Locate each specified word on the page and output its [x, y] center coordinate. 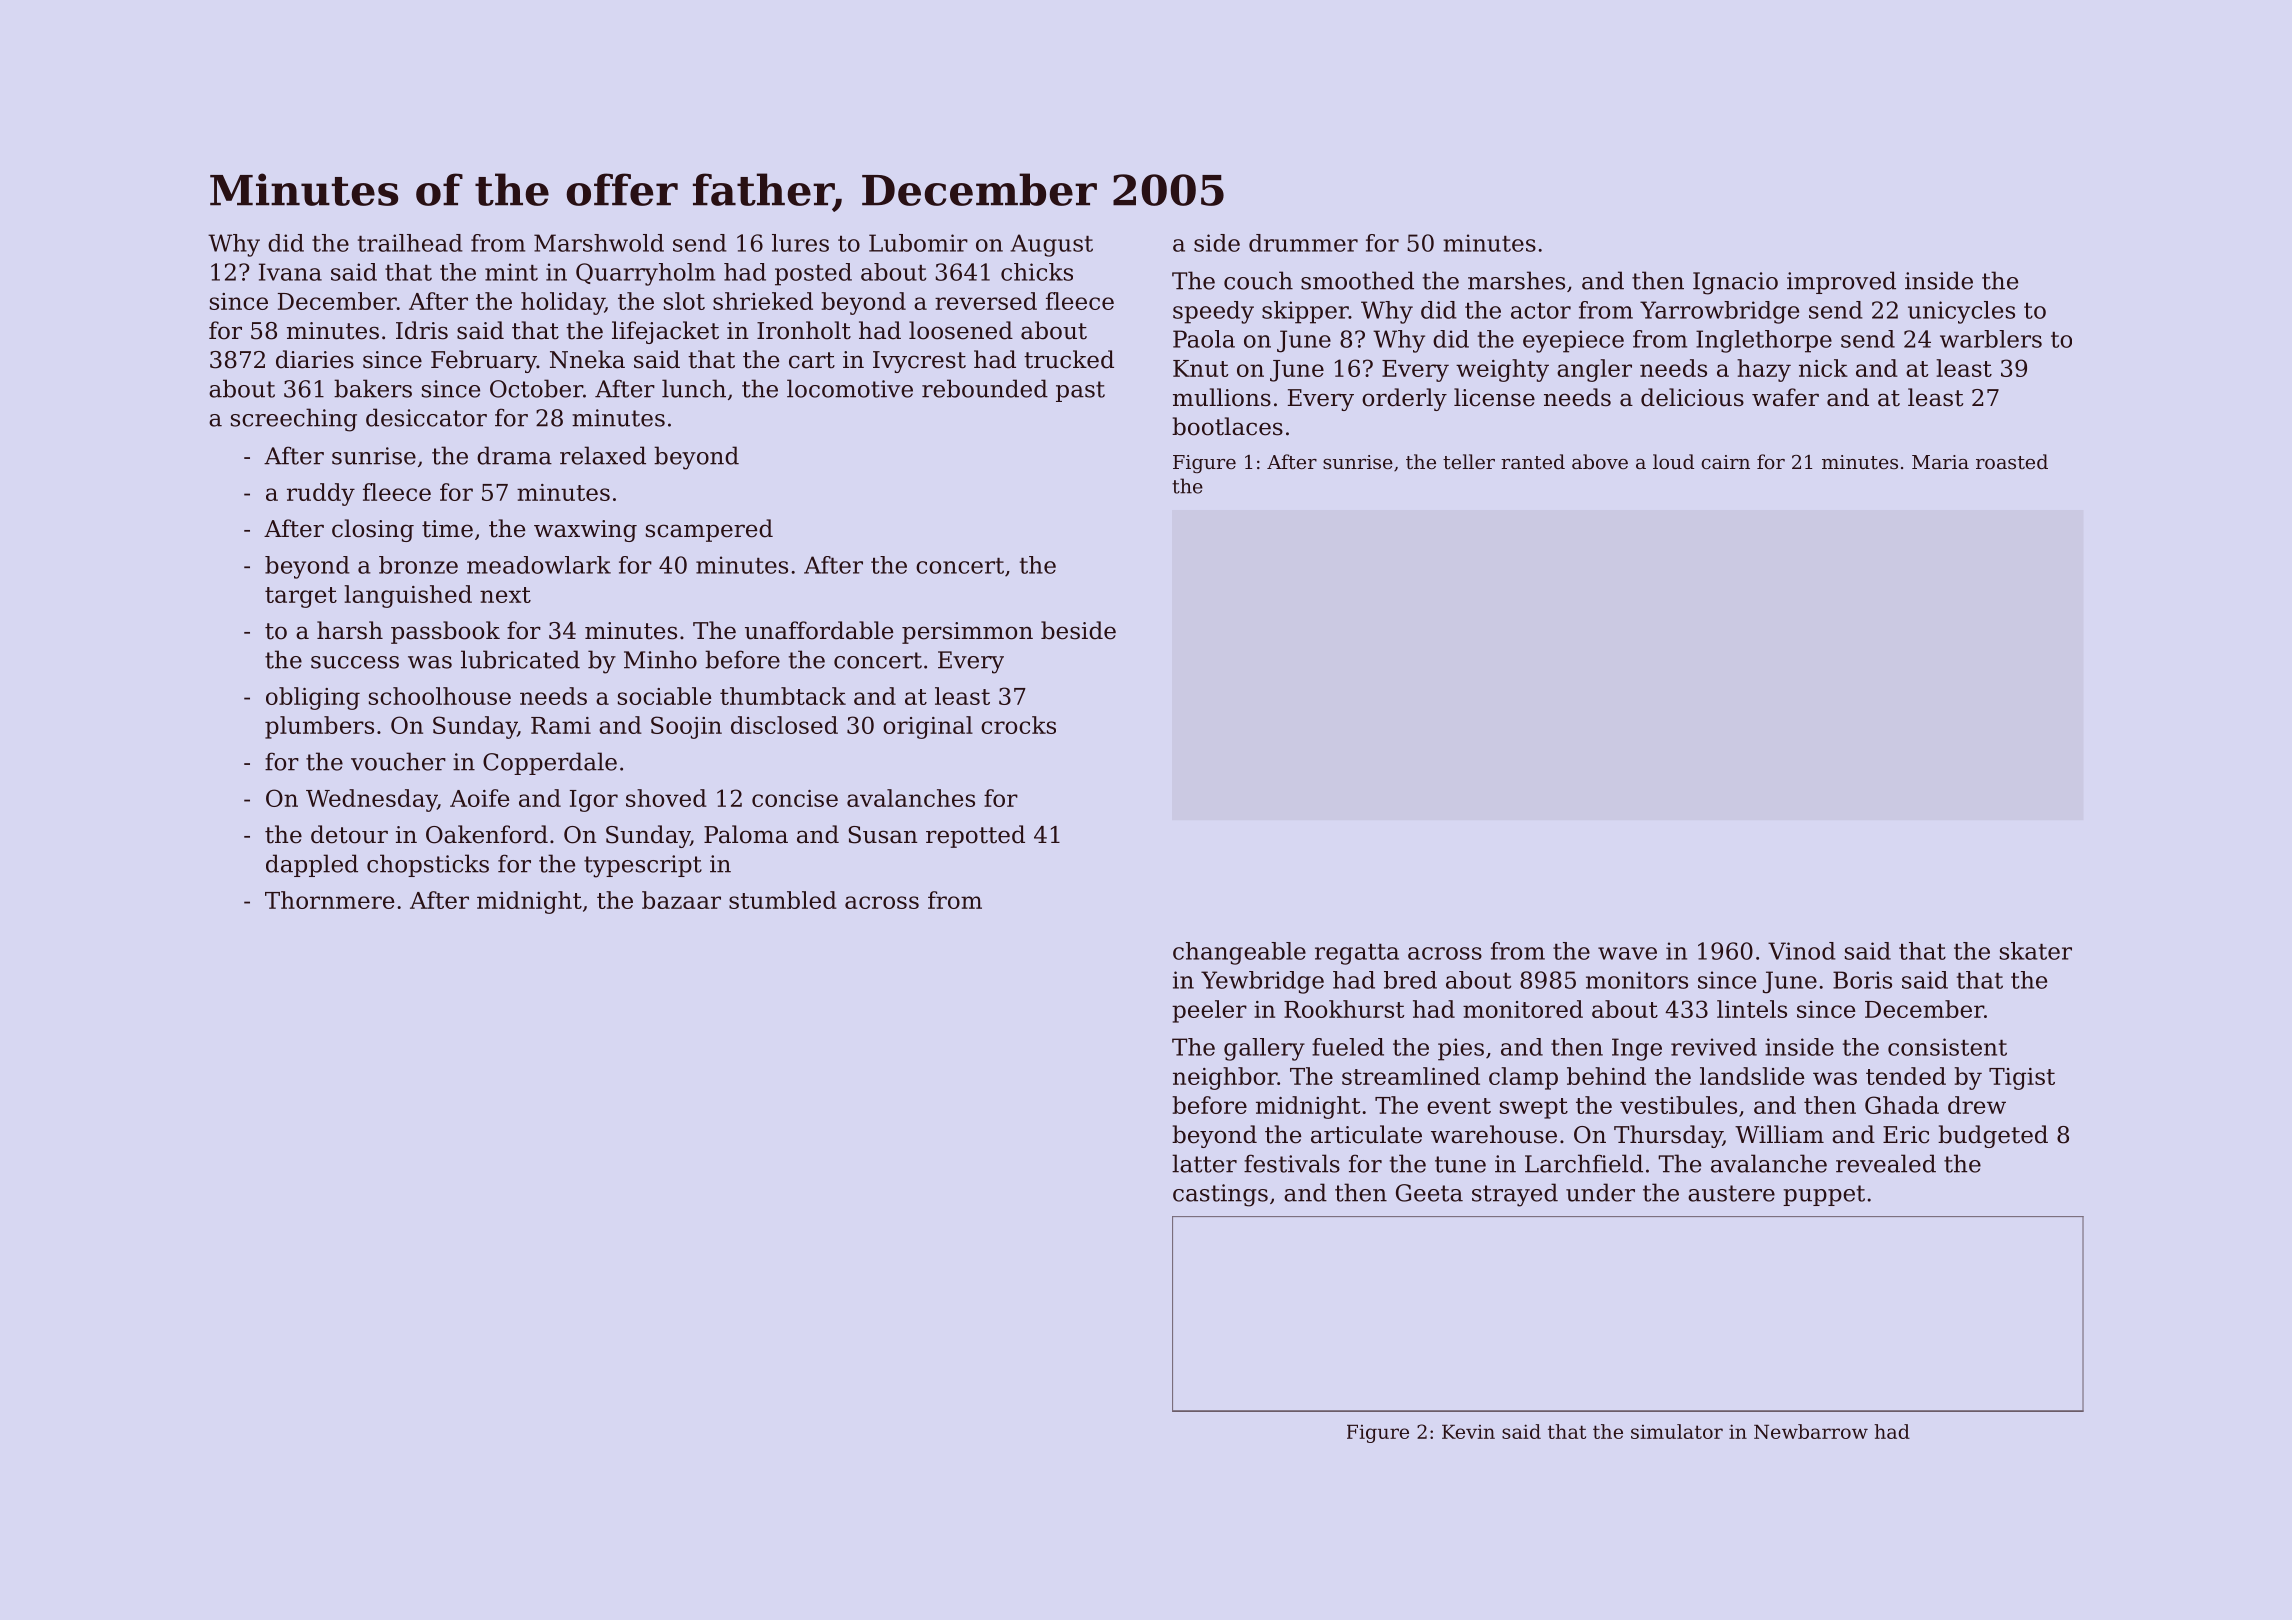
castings [1220, 1195]
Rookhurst [1344, 1009]
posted [813, 274]
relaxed [603, 455]
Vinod [1802, 951]
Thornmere [329, 900]
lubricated [520, 659]
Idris [422, 330]
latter [1204, 1163]
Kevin [1468, 1432]
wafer [1785, 397]
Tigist [2022, 1079]
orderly [1404, 399]
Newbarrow [1811, 1431]
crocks [1018, 725]
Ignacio [1735, 283]
